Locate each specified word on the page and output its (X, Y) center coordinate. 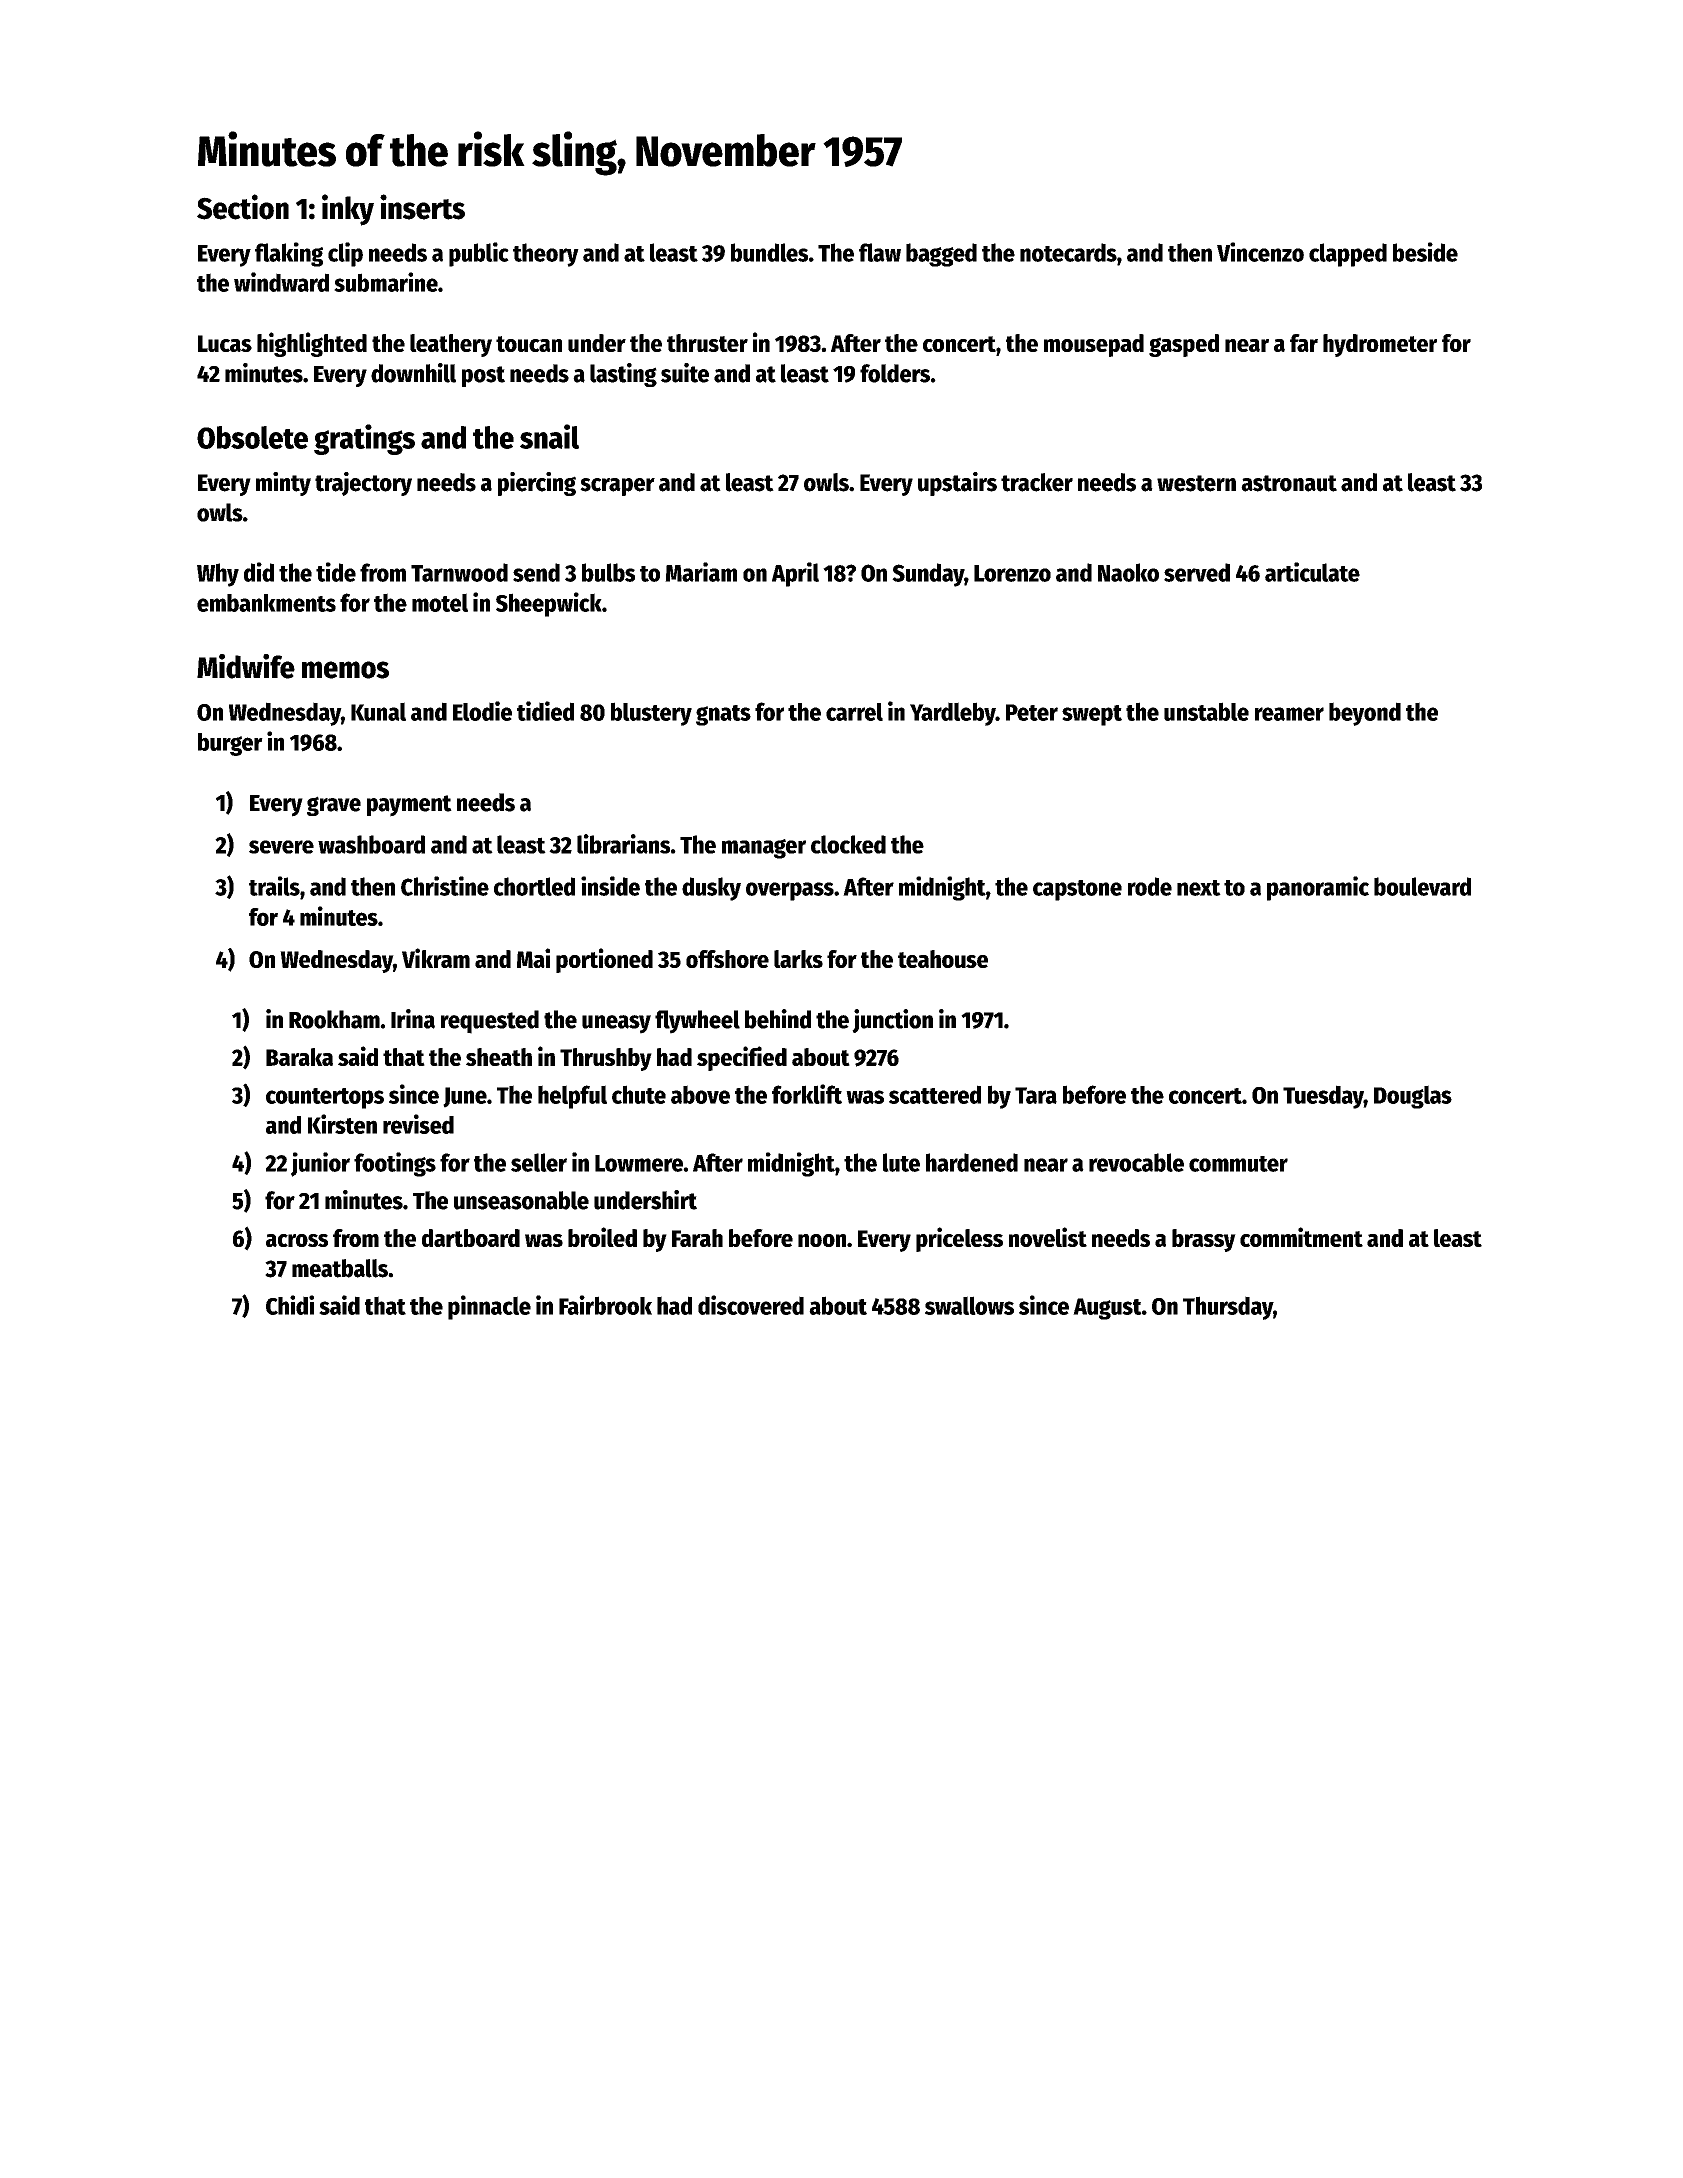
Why (218, 575)
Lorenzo (1012, 573)
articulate (1312, 572)
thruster (707, 343)
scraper (617, 487)
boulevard (1422, 886)
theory (546, 255)
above (700, 1094)
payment (409, 806)
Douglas (1413, 1097)
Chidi (290, 1305)
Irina (413, 1019)
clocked (848, 844)
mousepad (1094, 345)
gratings (364, 439)
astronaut (1289, 483)
